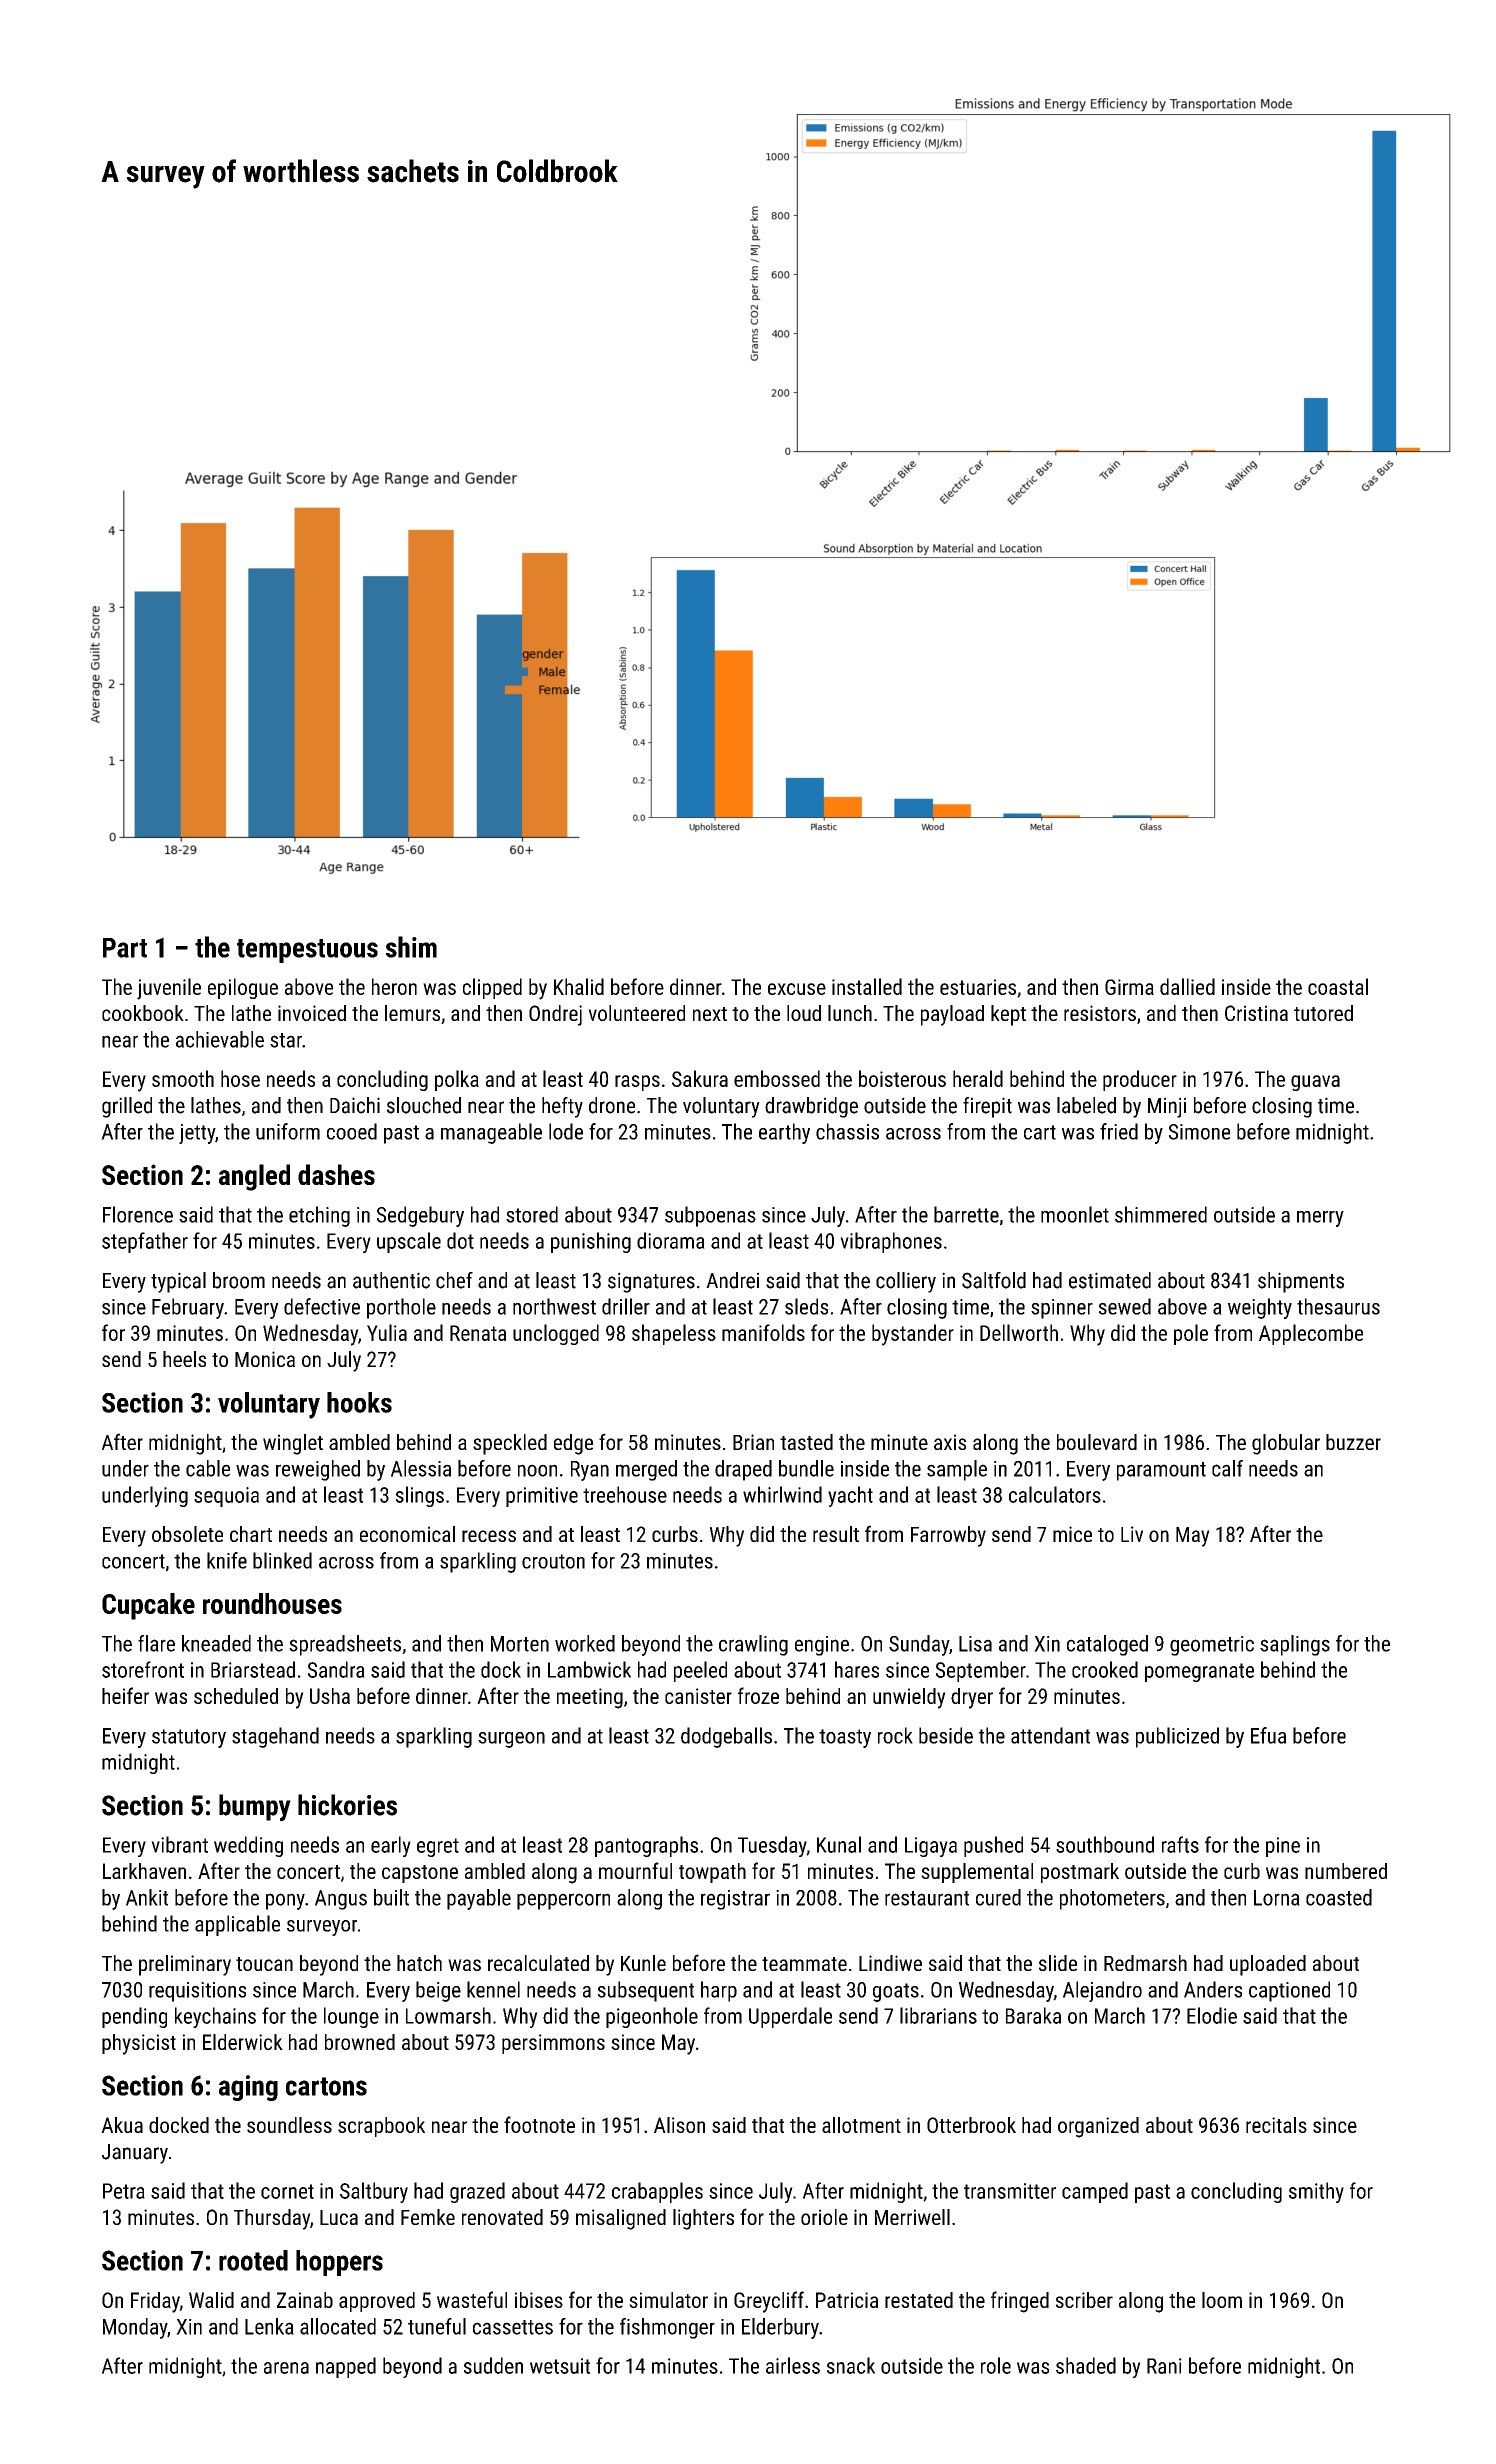 The height and width of the screenshot is (2464, 1496). I want to click on tempestuous, so click(307, 951).
